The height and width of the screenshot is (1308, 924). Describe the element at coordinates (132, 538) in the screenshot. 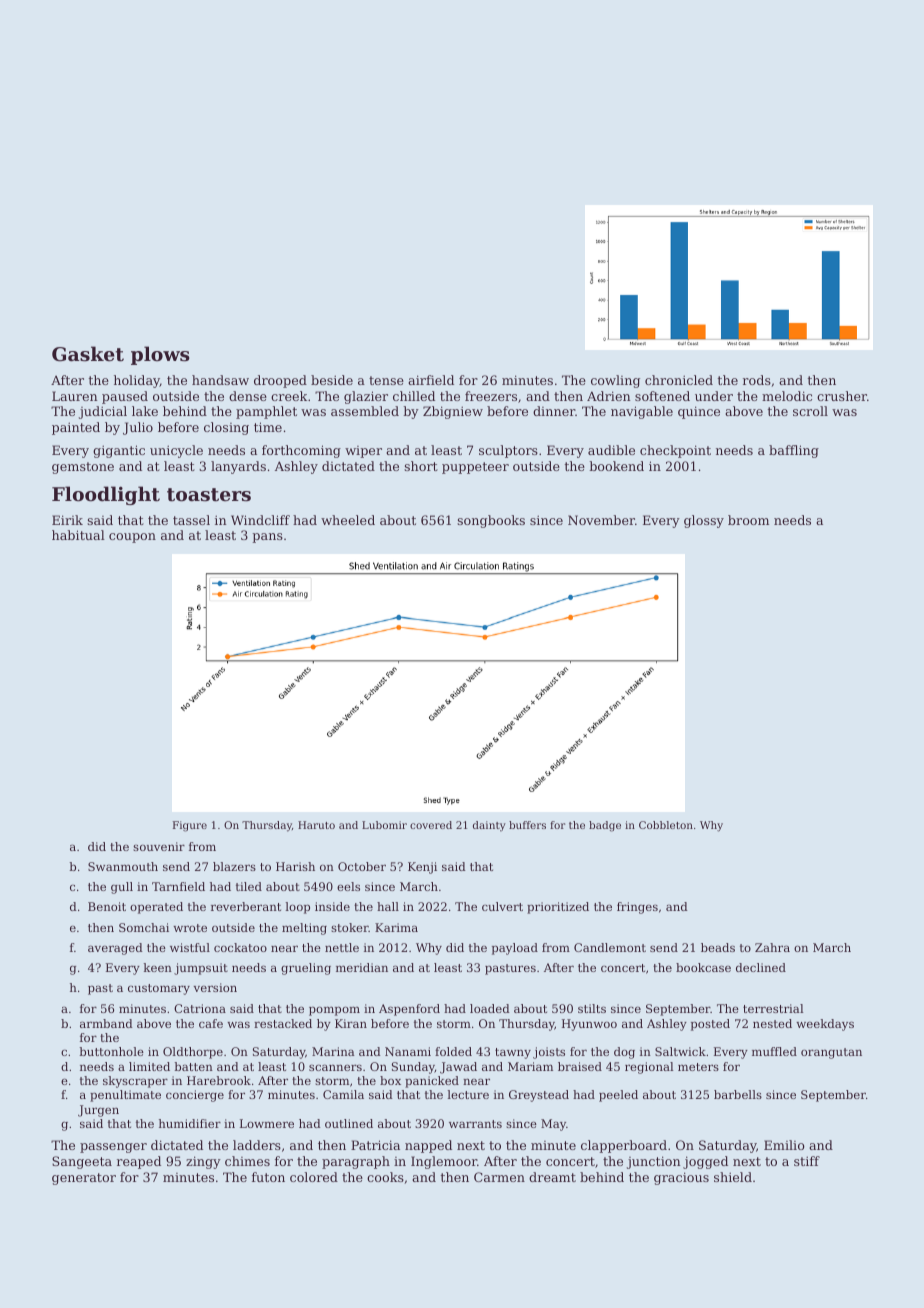

I see `coupon` at that location.
